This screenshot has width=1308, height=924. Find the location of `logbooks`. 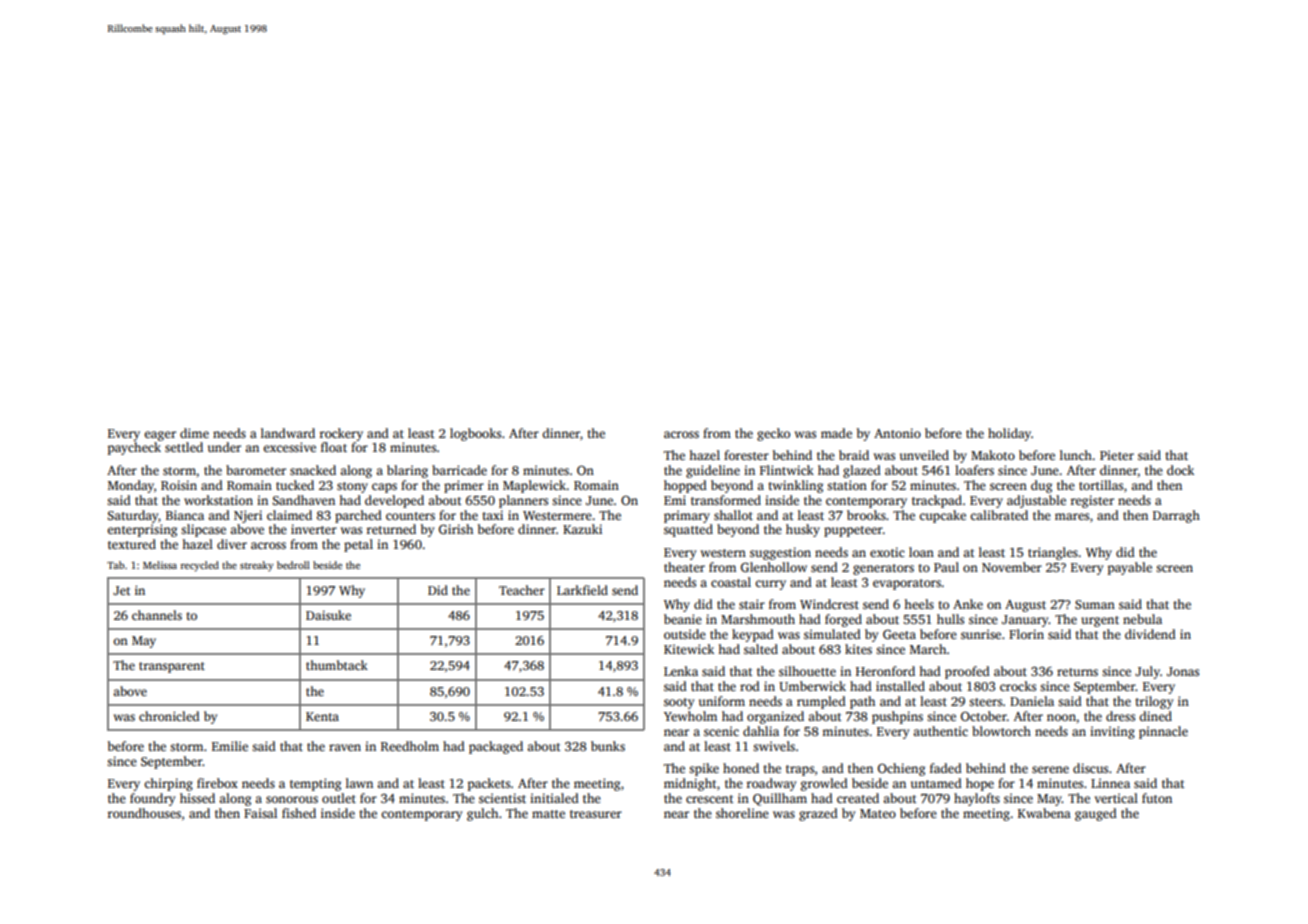

logbooks is located at coordinates (475, 434).
